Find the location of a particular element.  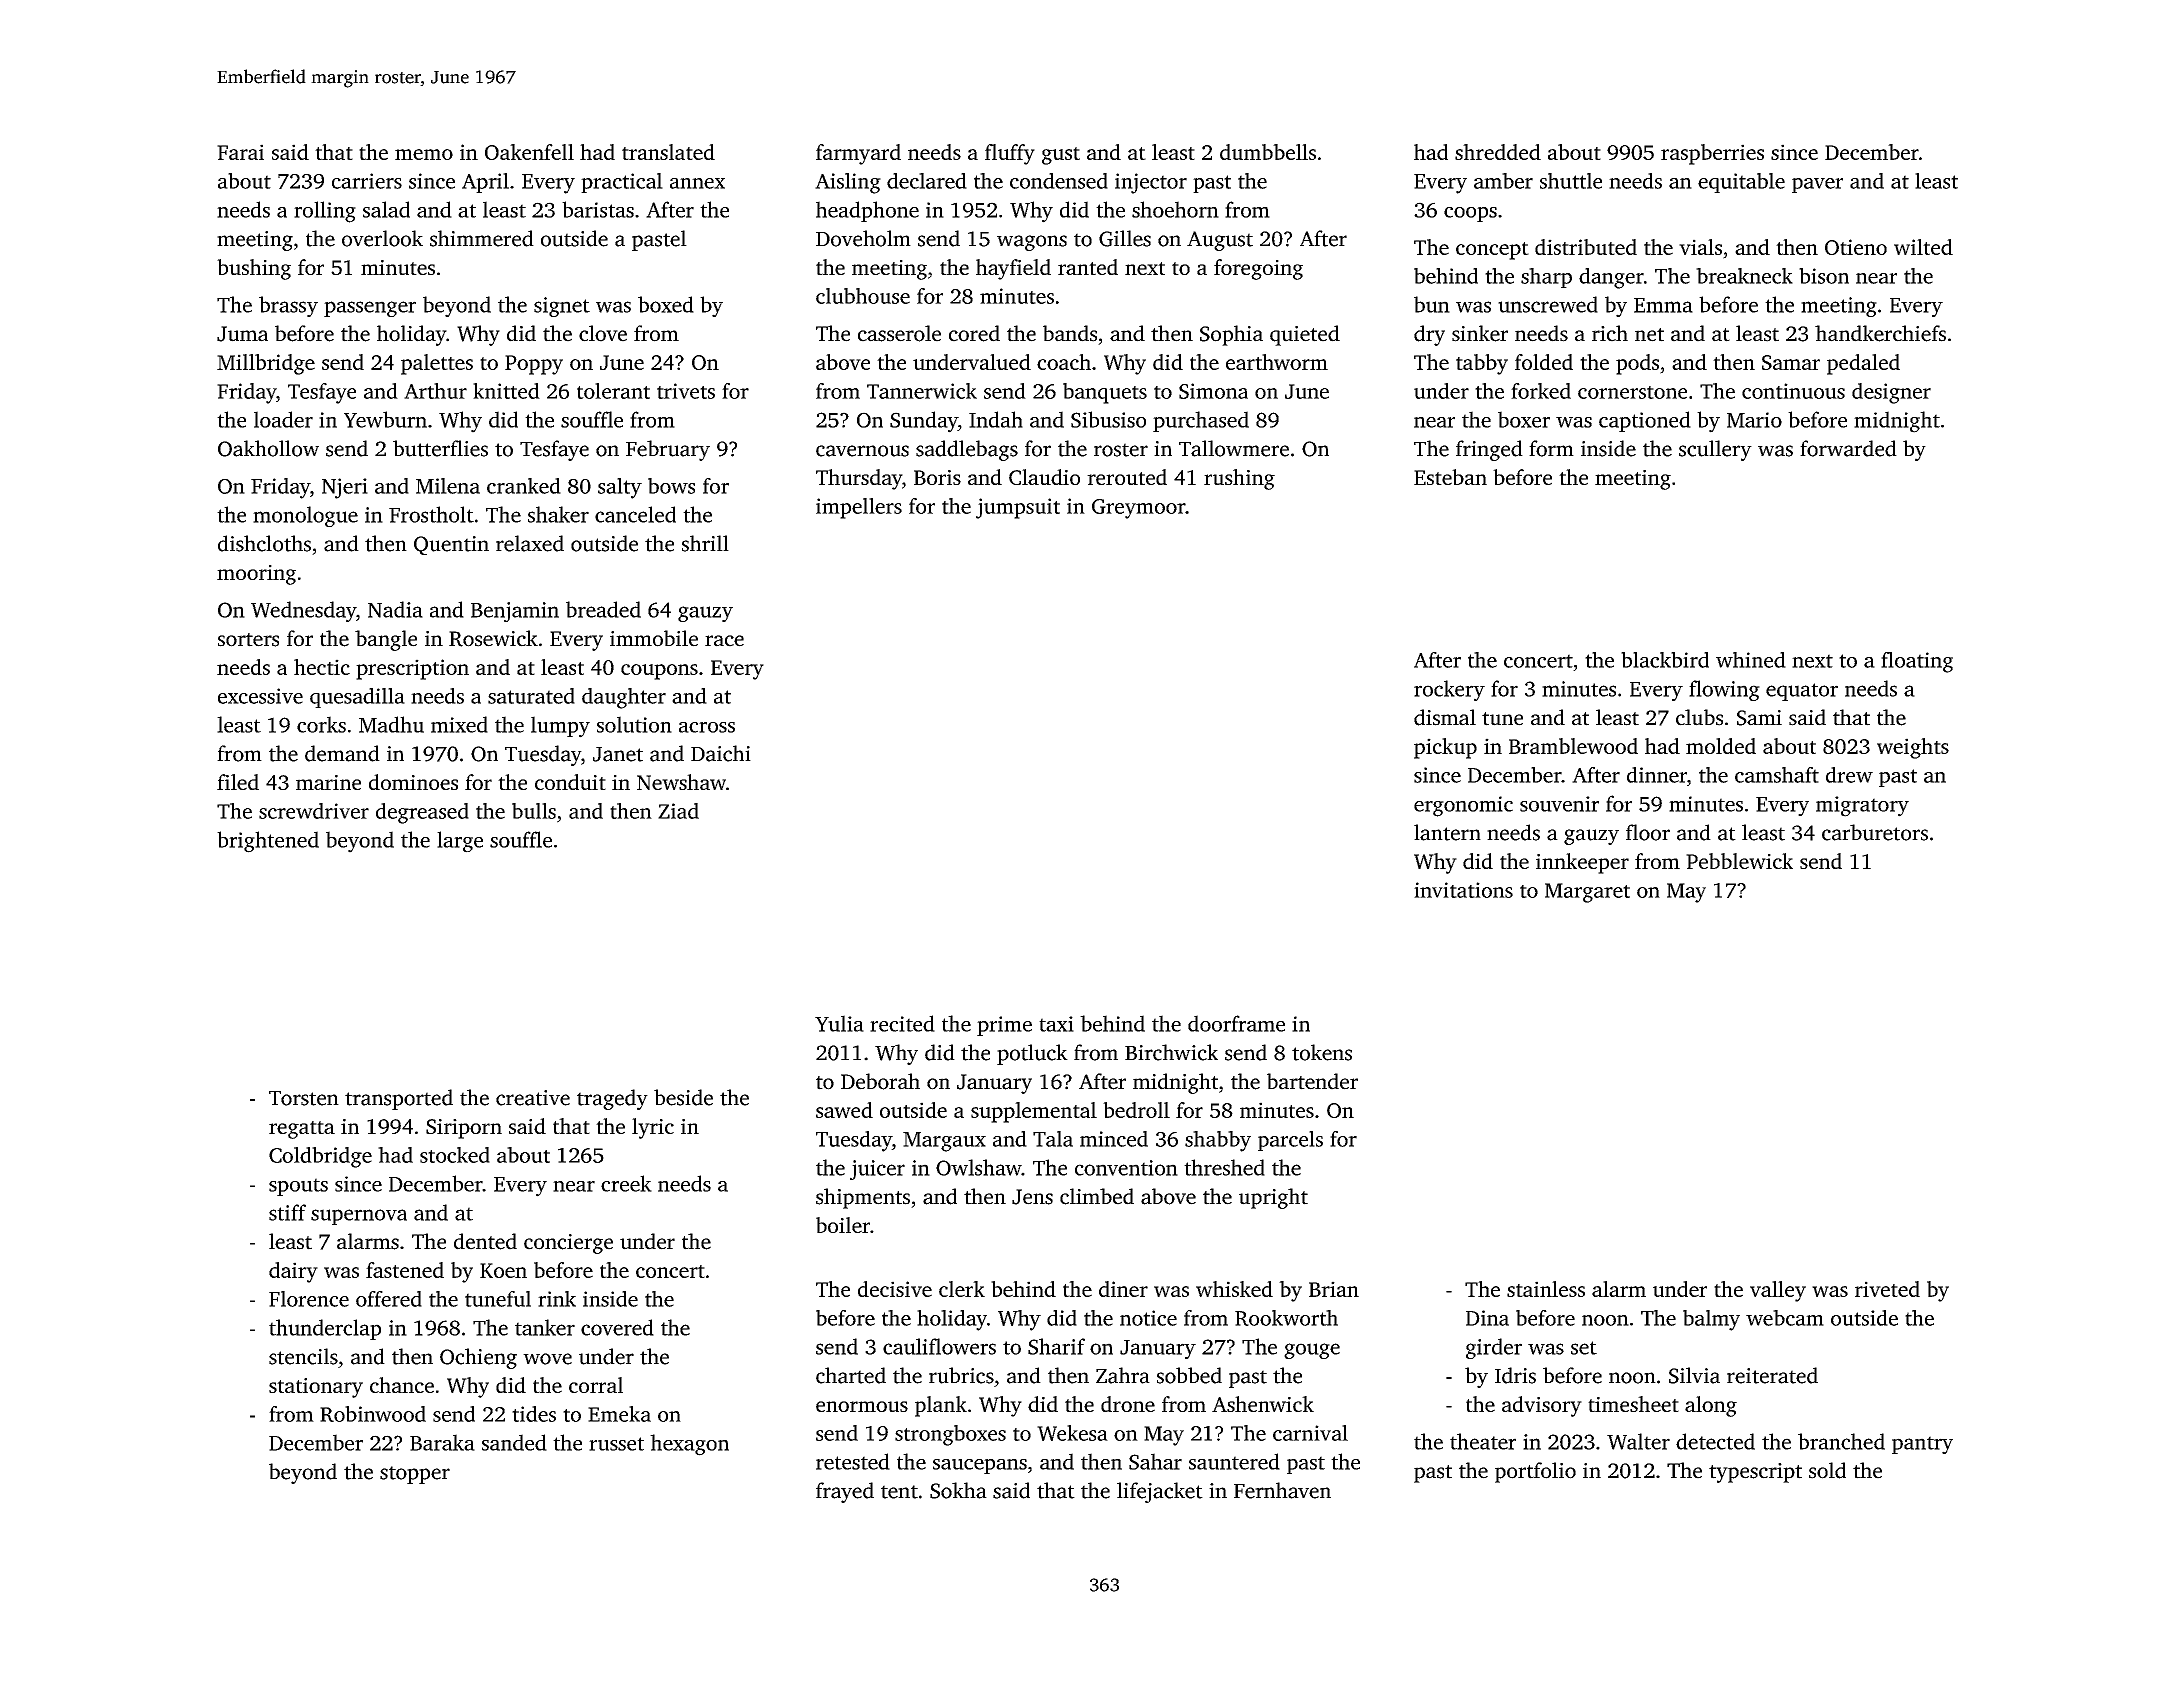

Pebblewick is located at coordinates (1739, 861).
